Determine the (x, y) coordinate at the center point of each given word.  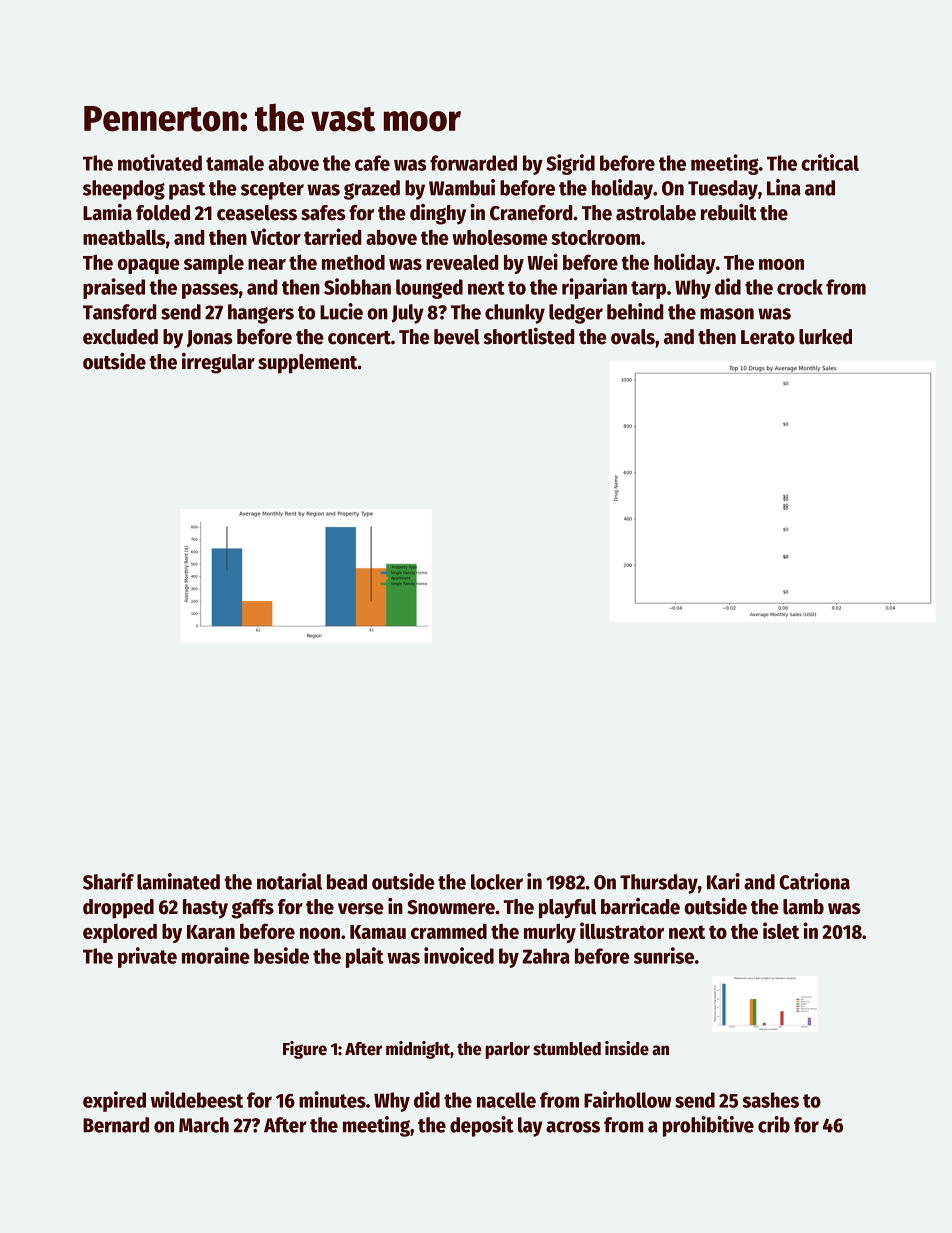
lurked (825, 337)
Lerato (768, 337)
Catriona (814, 881)
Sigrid (570, 164)
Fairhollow (627, 1099)
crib (774, 1124)
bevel (457, 337)
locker (497, 882)
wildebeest (197, 1099)
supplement (308, 364)
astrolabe (656, 213)
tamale (235, 163)
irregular (218, 363)
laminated (178, 881)
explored (120, 933)
